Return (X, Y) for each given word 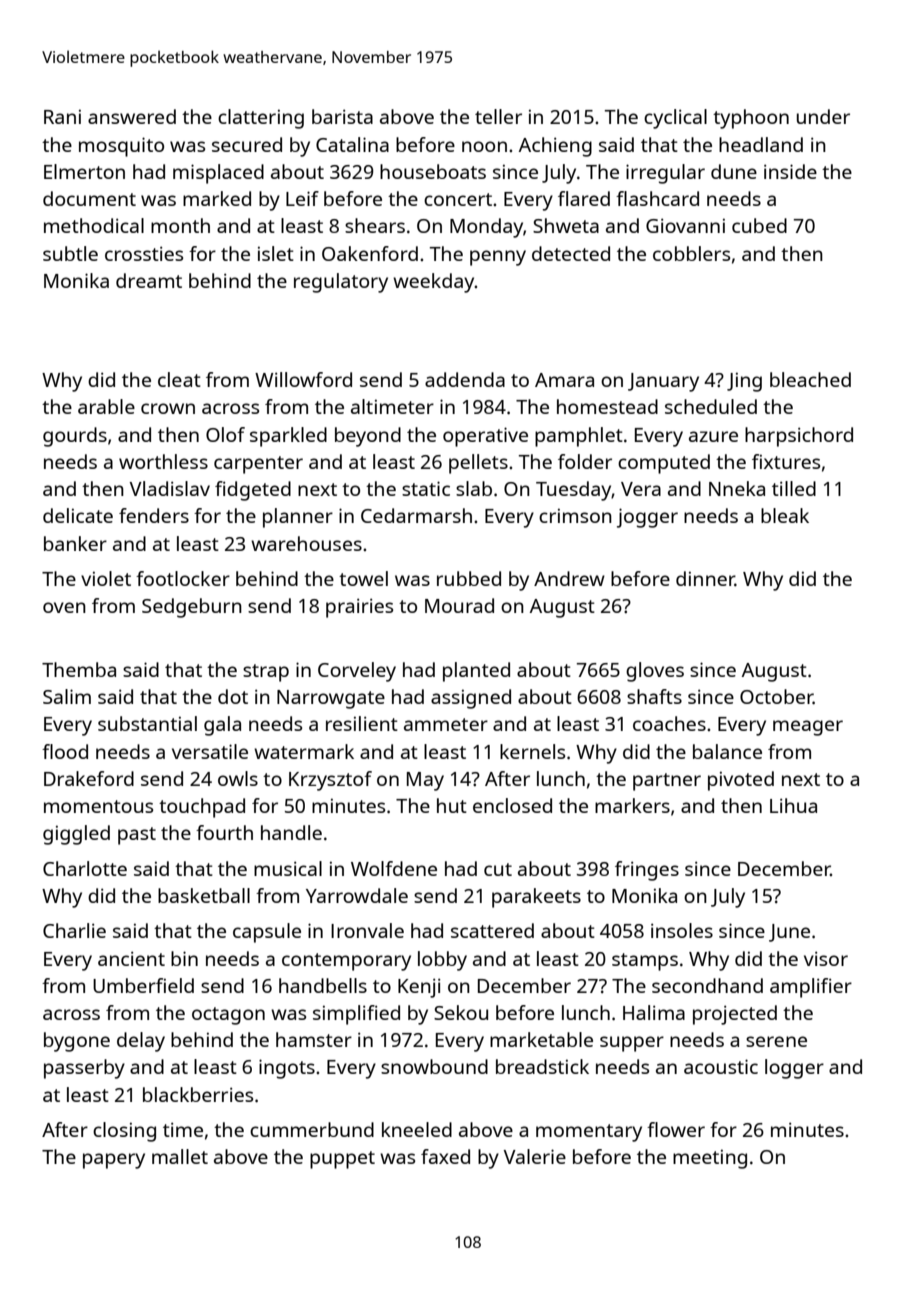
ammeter (446, 724)
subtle (70, 253)
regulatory (341, 283)
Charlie (74, 930)
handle (291, 832)
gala (222, 726)
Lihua (793, 805)
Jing (744, 382)
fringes (647, 871)
